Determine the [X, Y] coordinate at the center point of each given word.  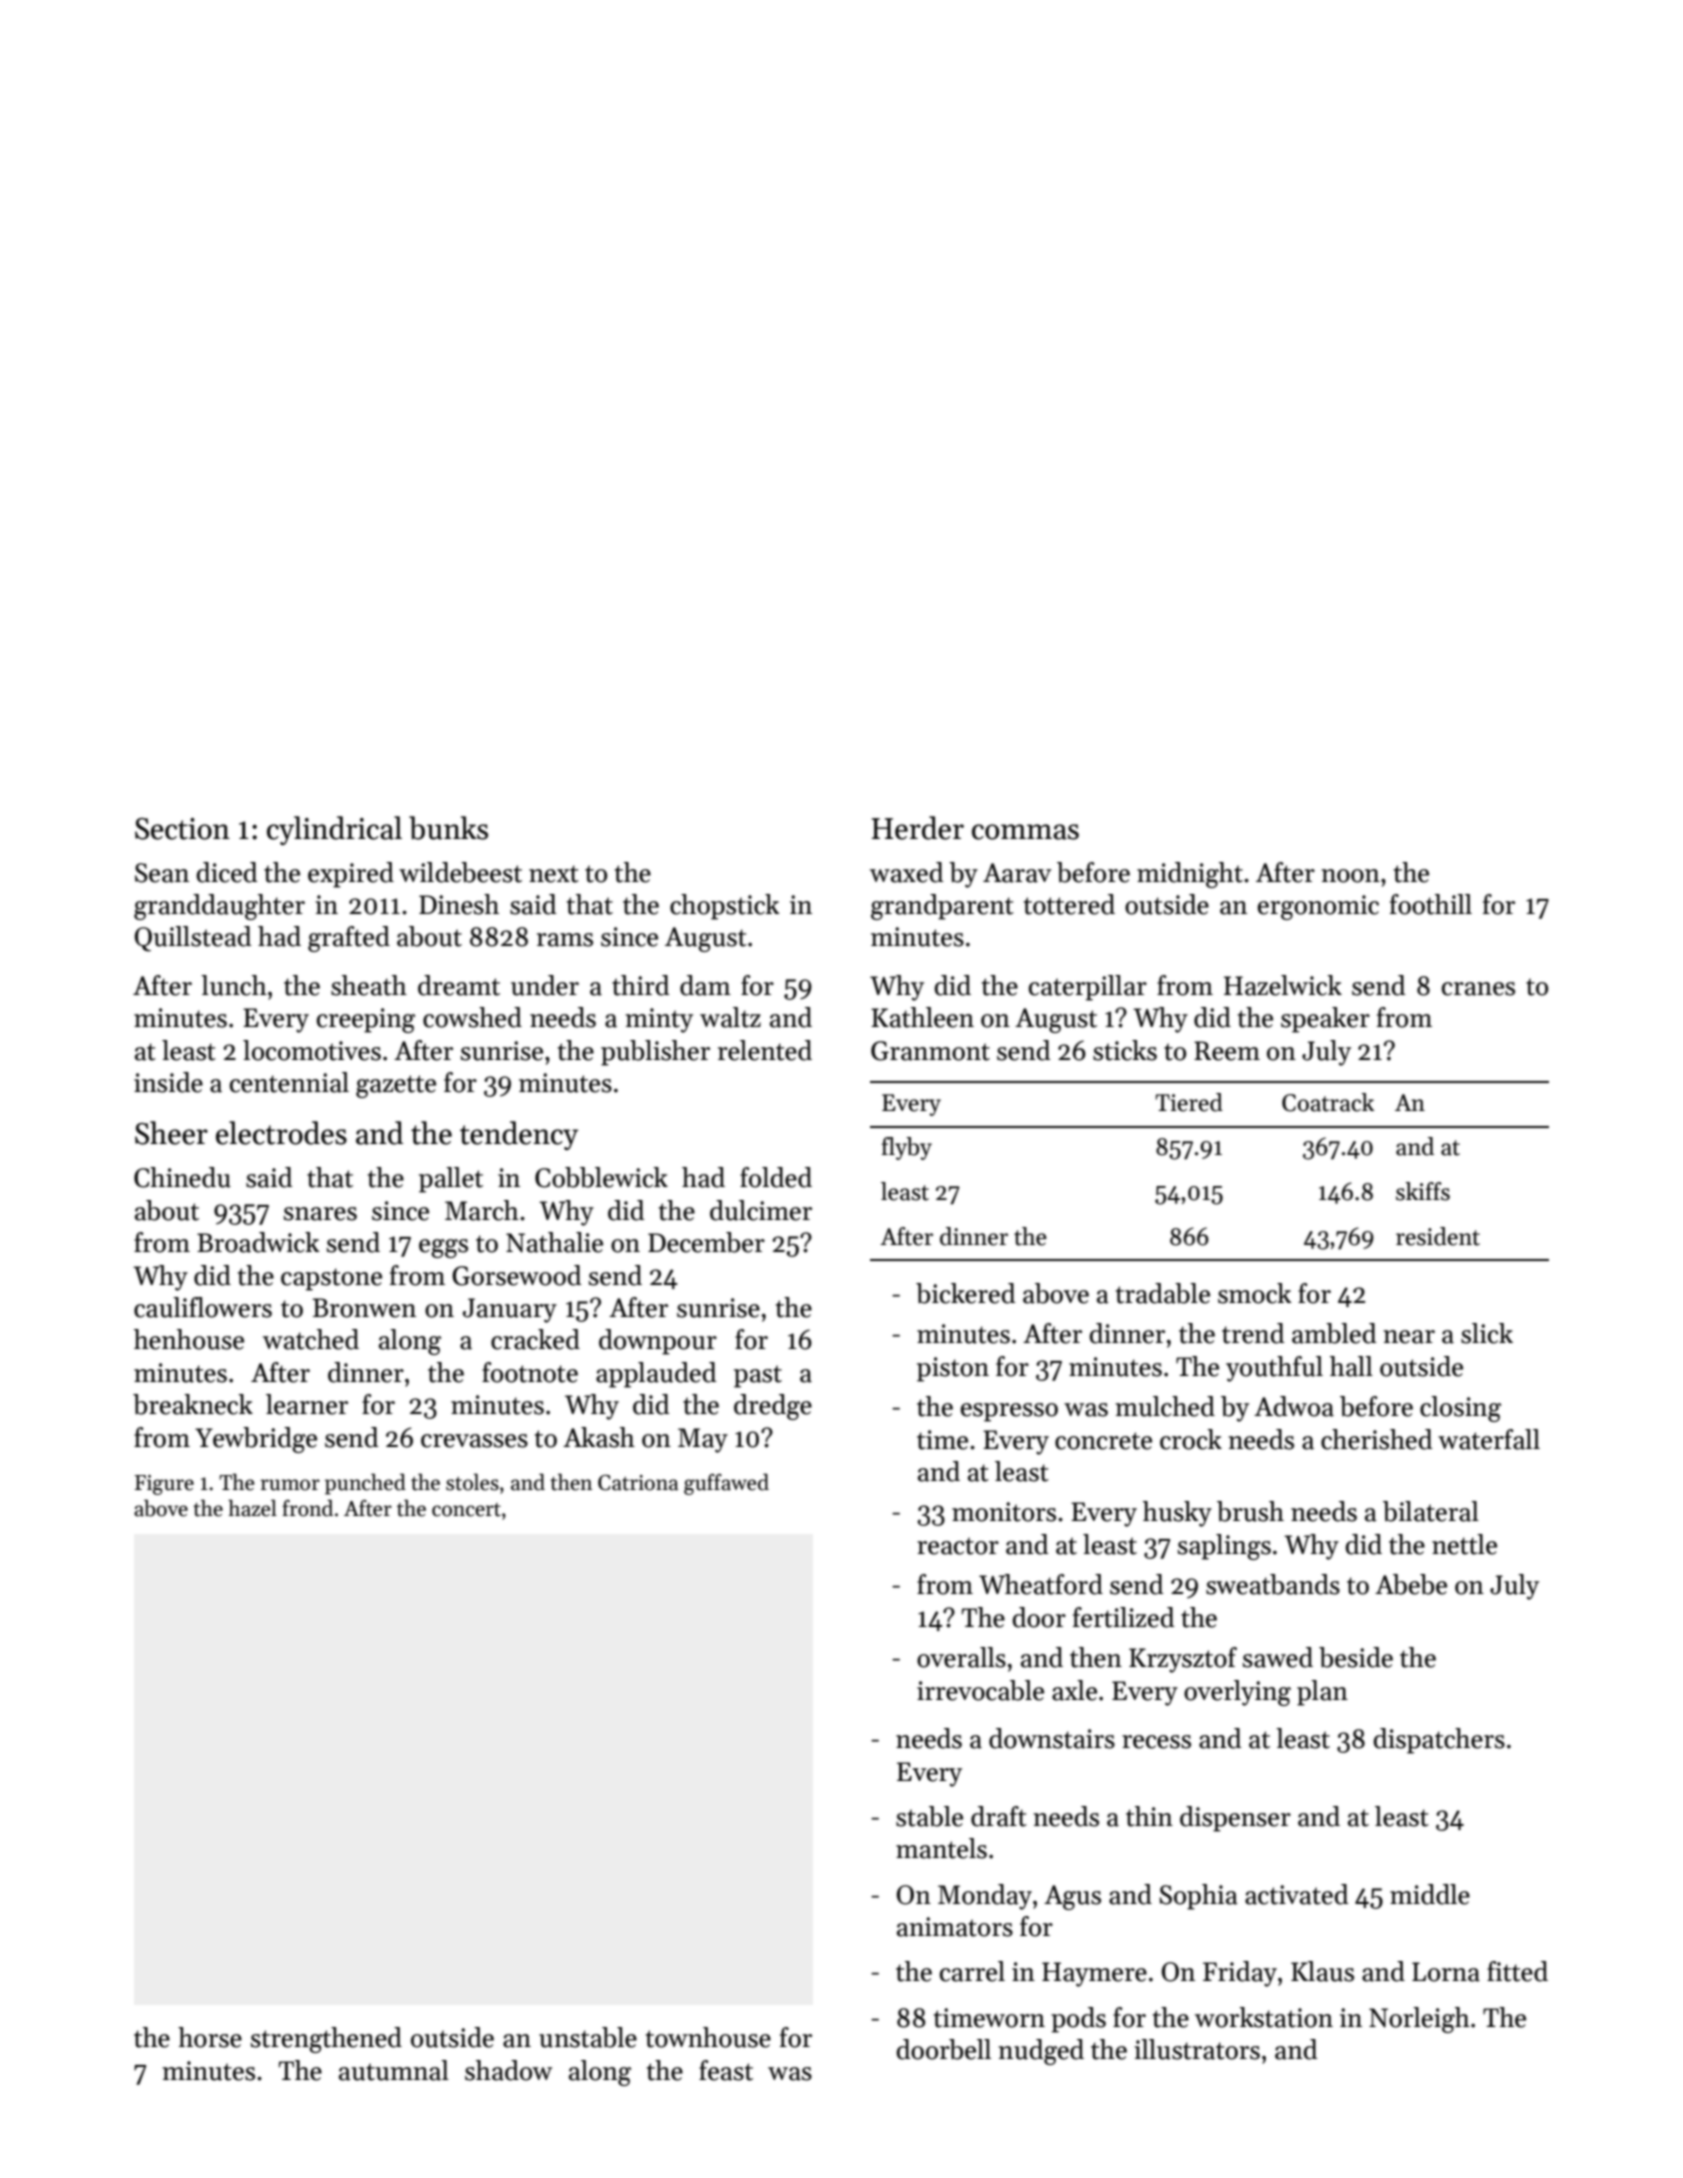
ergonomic [1318, 907]
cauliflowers [203, 1307]
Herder [918, 828]
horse [210, 2037]
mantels [941, 1848]
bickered [965, 1293]
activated [1296, 1894]
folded [776, 1177]
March [482, 1210]
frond [307, 1508]
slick [1487, 1333]
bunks [448, 828]
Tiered [1189, 1102]
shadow [508, 2070]
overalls [961, 1657]
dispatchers [1439, 1741]
